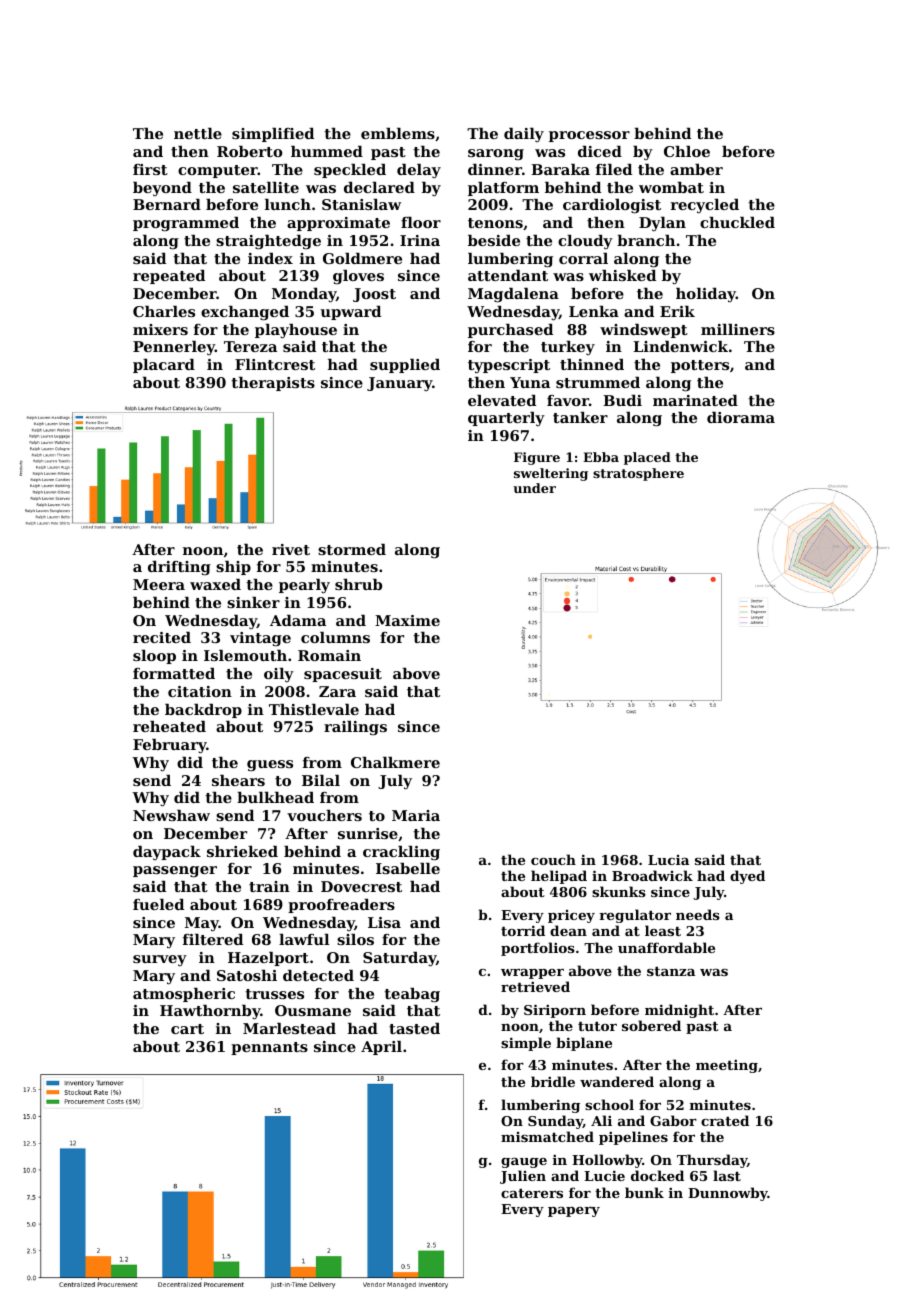 The image size is (908, 1316). Describe the element at coordinates (275, 364) in the screenshot. I see `Flintcrest` at that location.
